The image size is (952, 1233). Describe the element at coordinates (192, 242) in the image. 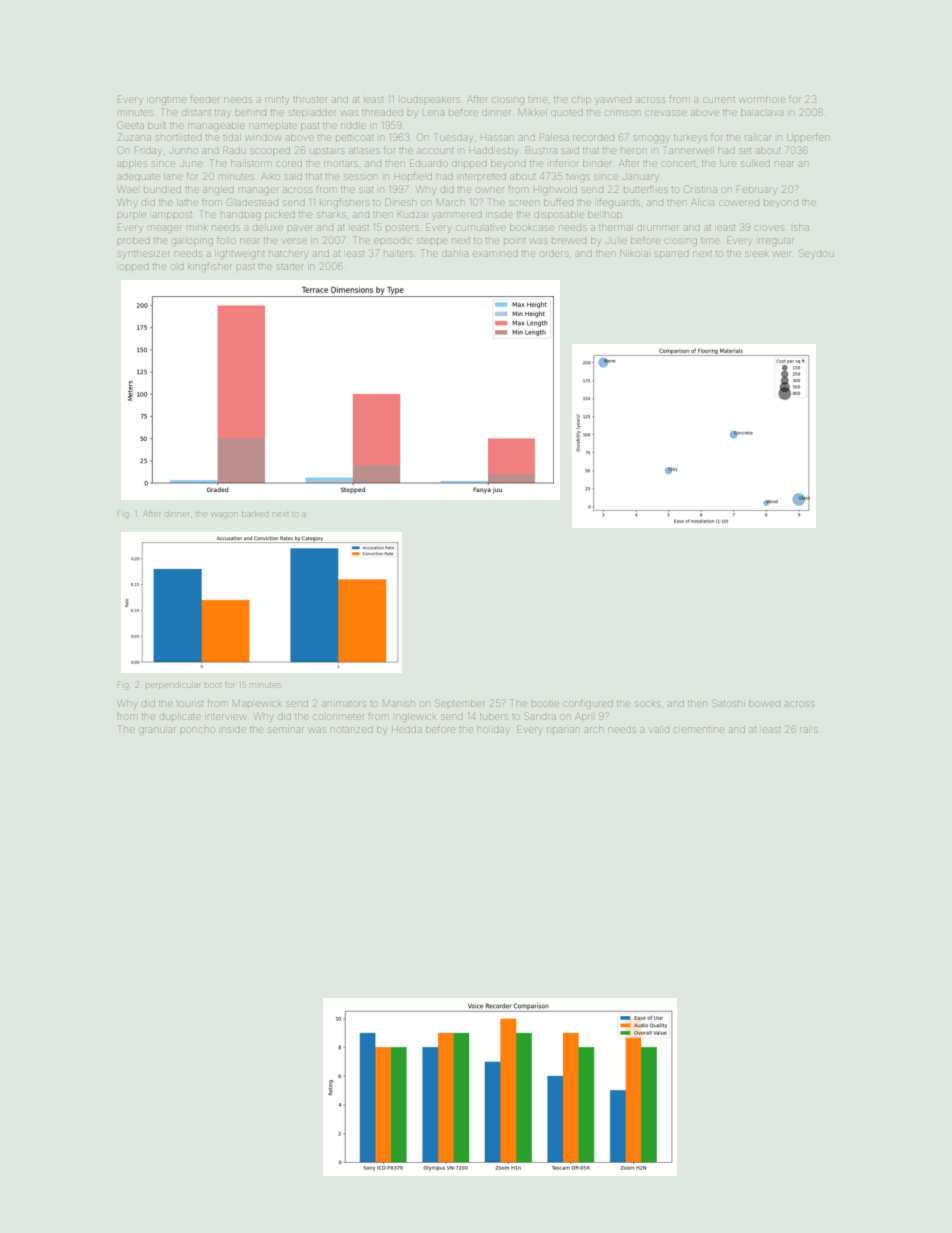

I see `galloping` at that location.
